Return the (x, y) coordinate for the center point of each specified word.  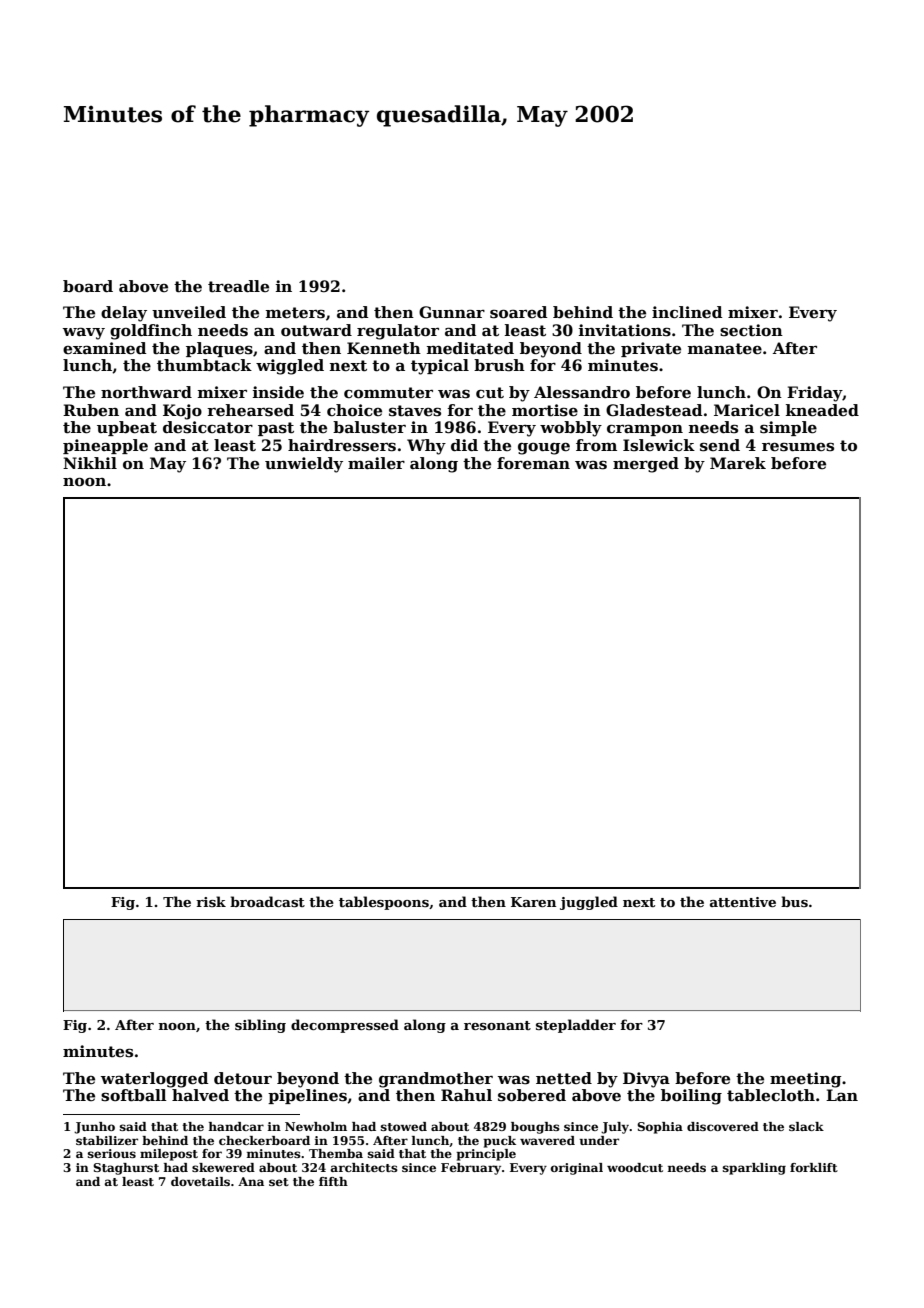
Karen (533, 902)
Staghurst (126, 1169)
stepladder (576, 1026)
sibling (260, 1026)
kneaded (822, 410)
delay (124, 314)
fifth (333, 1181)
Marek (738, 463)
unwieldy (304, 465)
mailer (376, 463)
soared (518, 312)
